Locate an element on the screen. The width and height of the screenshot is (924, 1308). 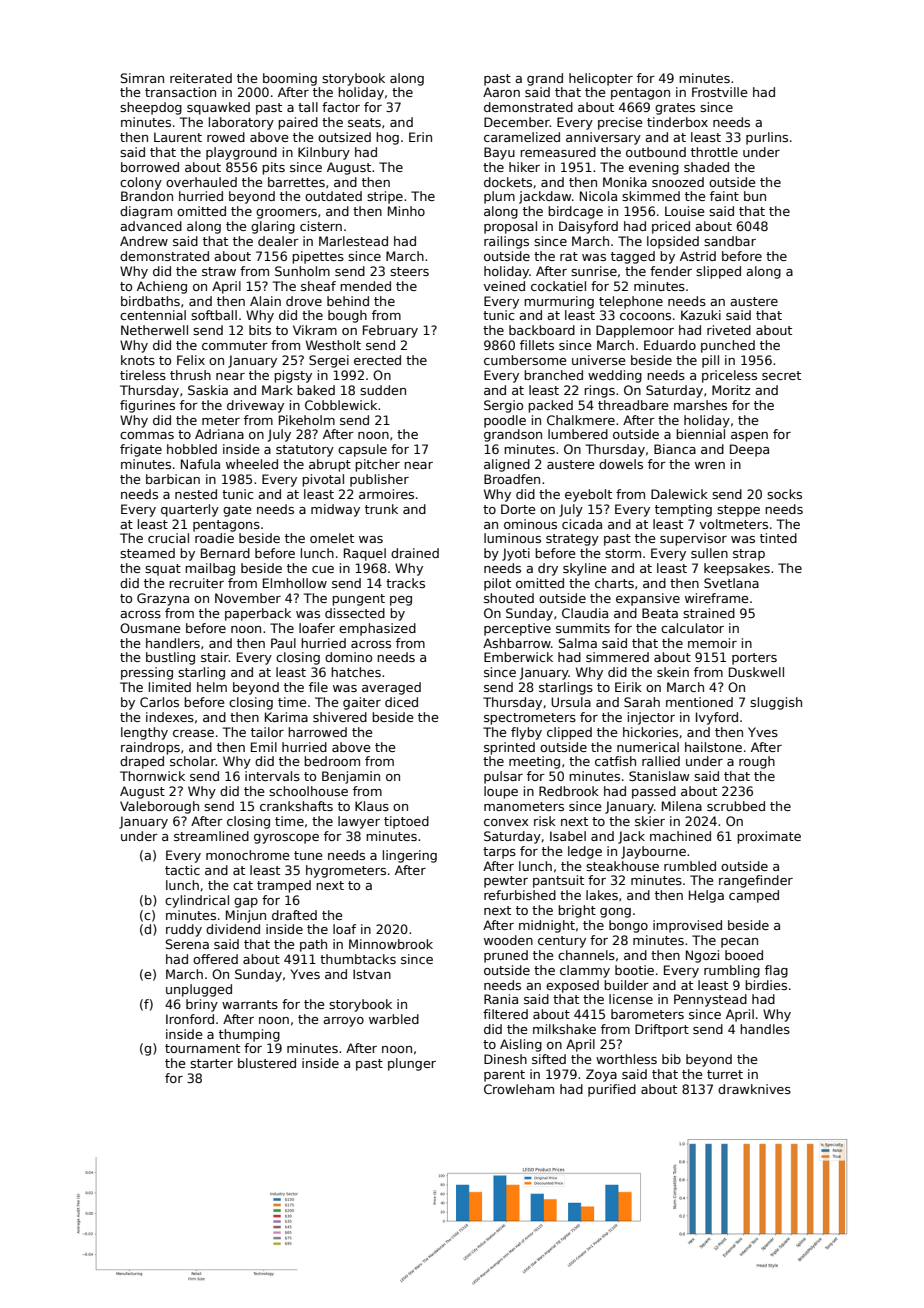
slipped is located at coordinates (718, 272).
